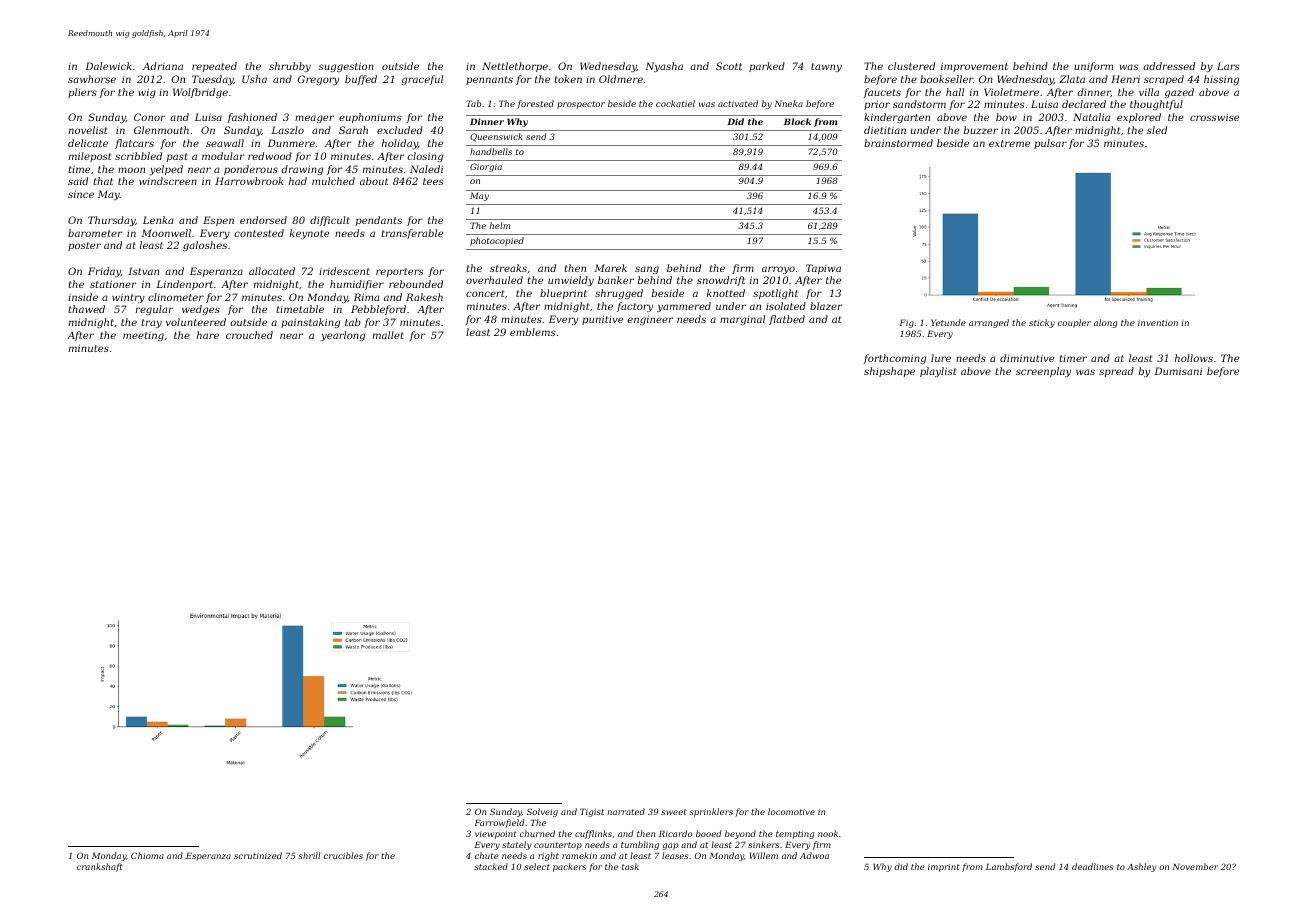 The width and height of the screenshot is (1308, 924). What do you see at coordinates (143, 336) in the screenshot?
I see `meeting` at bounding box center [143, 336].
